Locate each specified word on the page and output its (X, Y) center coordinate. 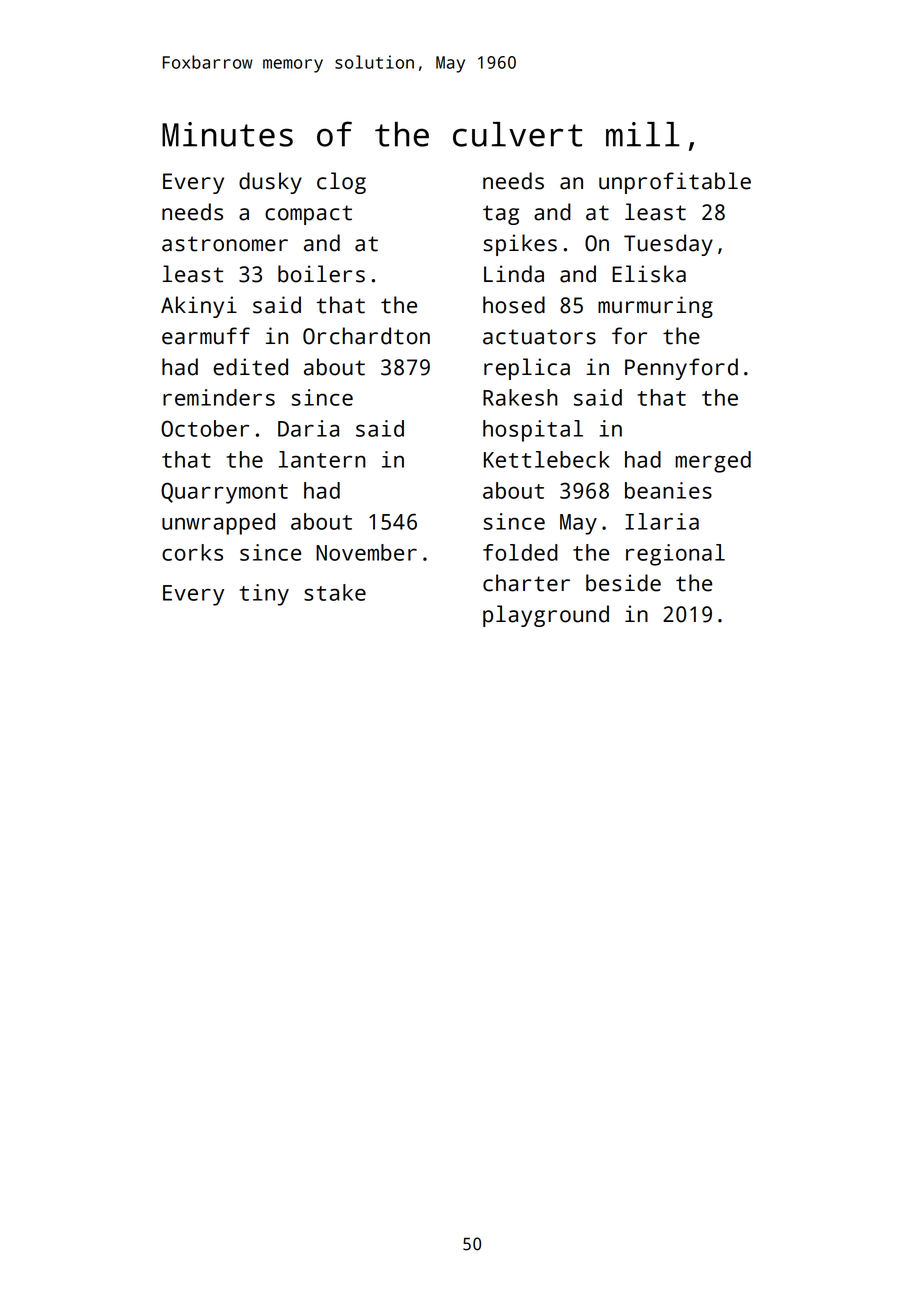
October (205, 428)
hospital (533, 431)
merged (713, 462)
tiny (264, 595)
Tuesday (668, 245)
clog (341, 183)
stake (335, 592)
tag (501, 215)
